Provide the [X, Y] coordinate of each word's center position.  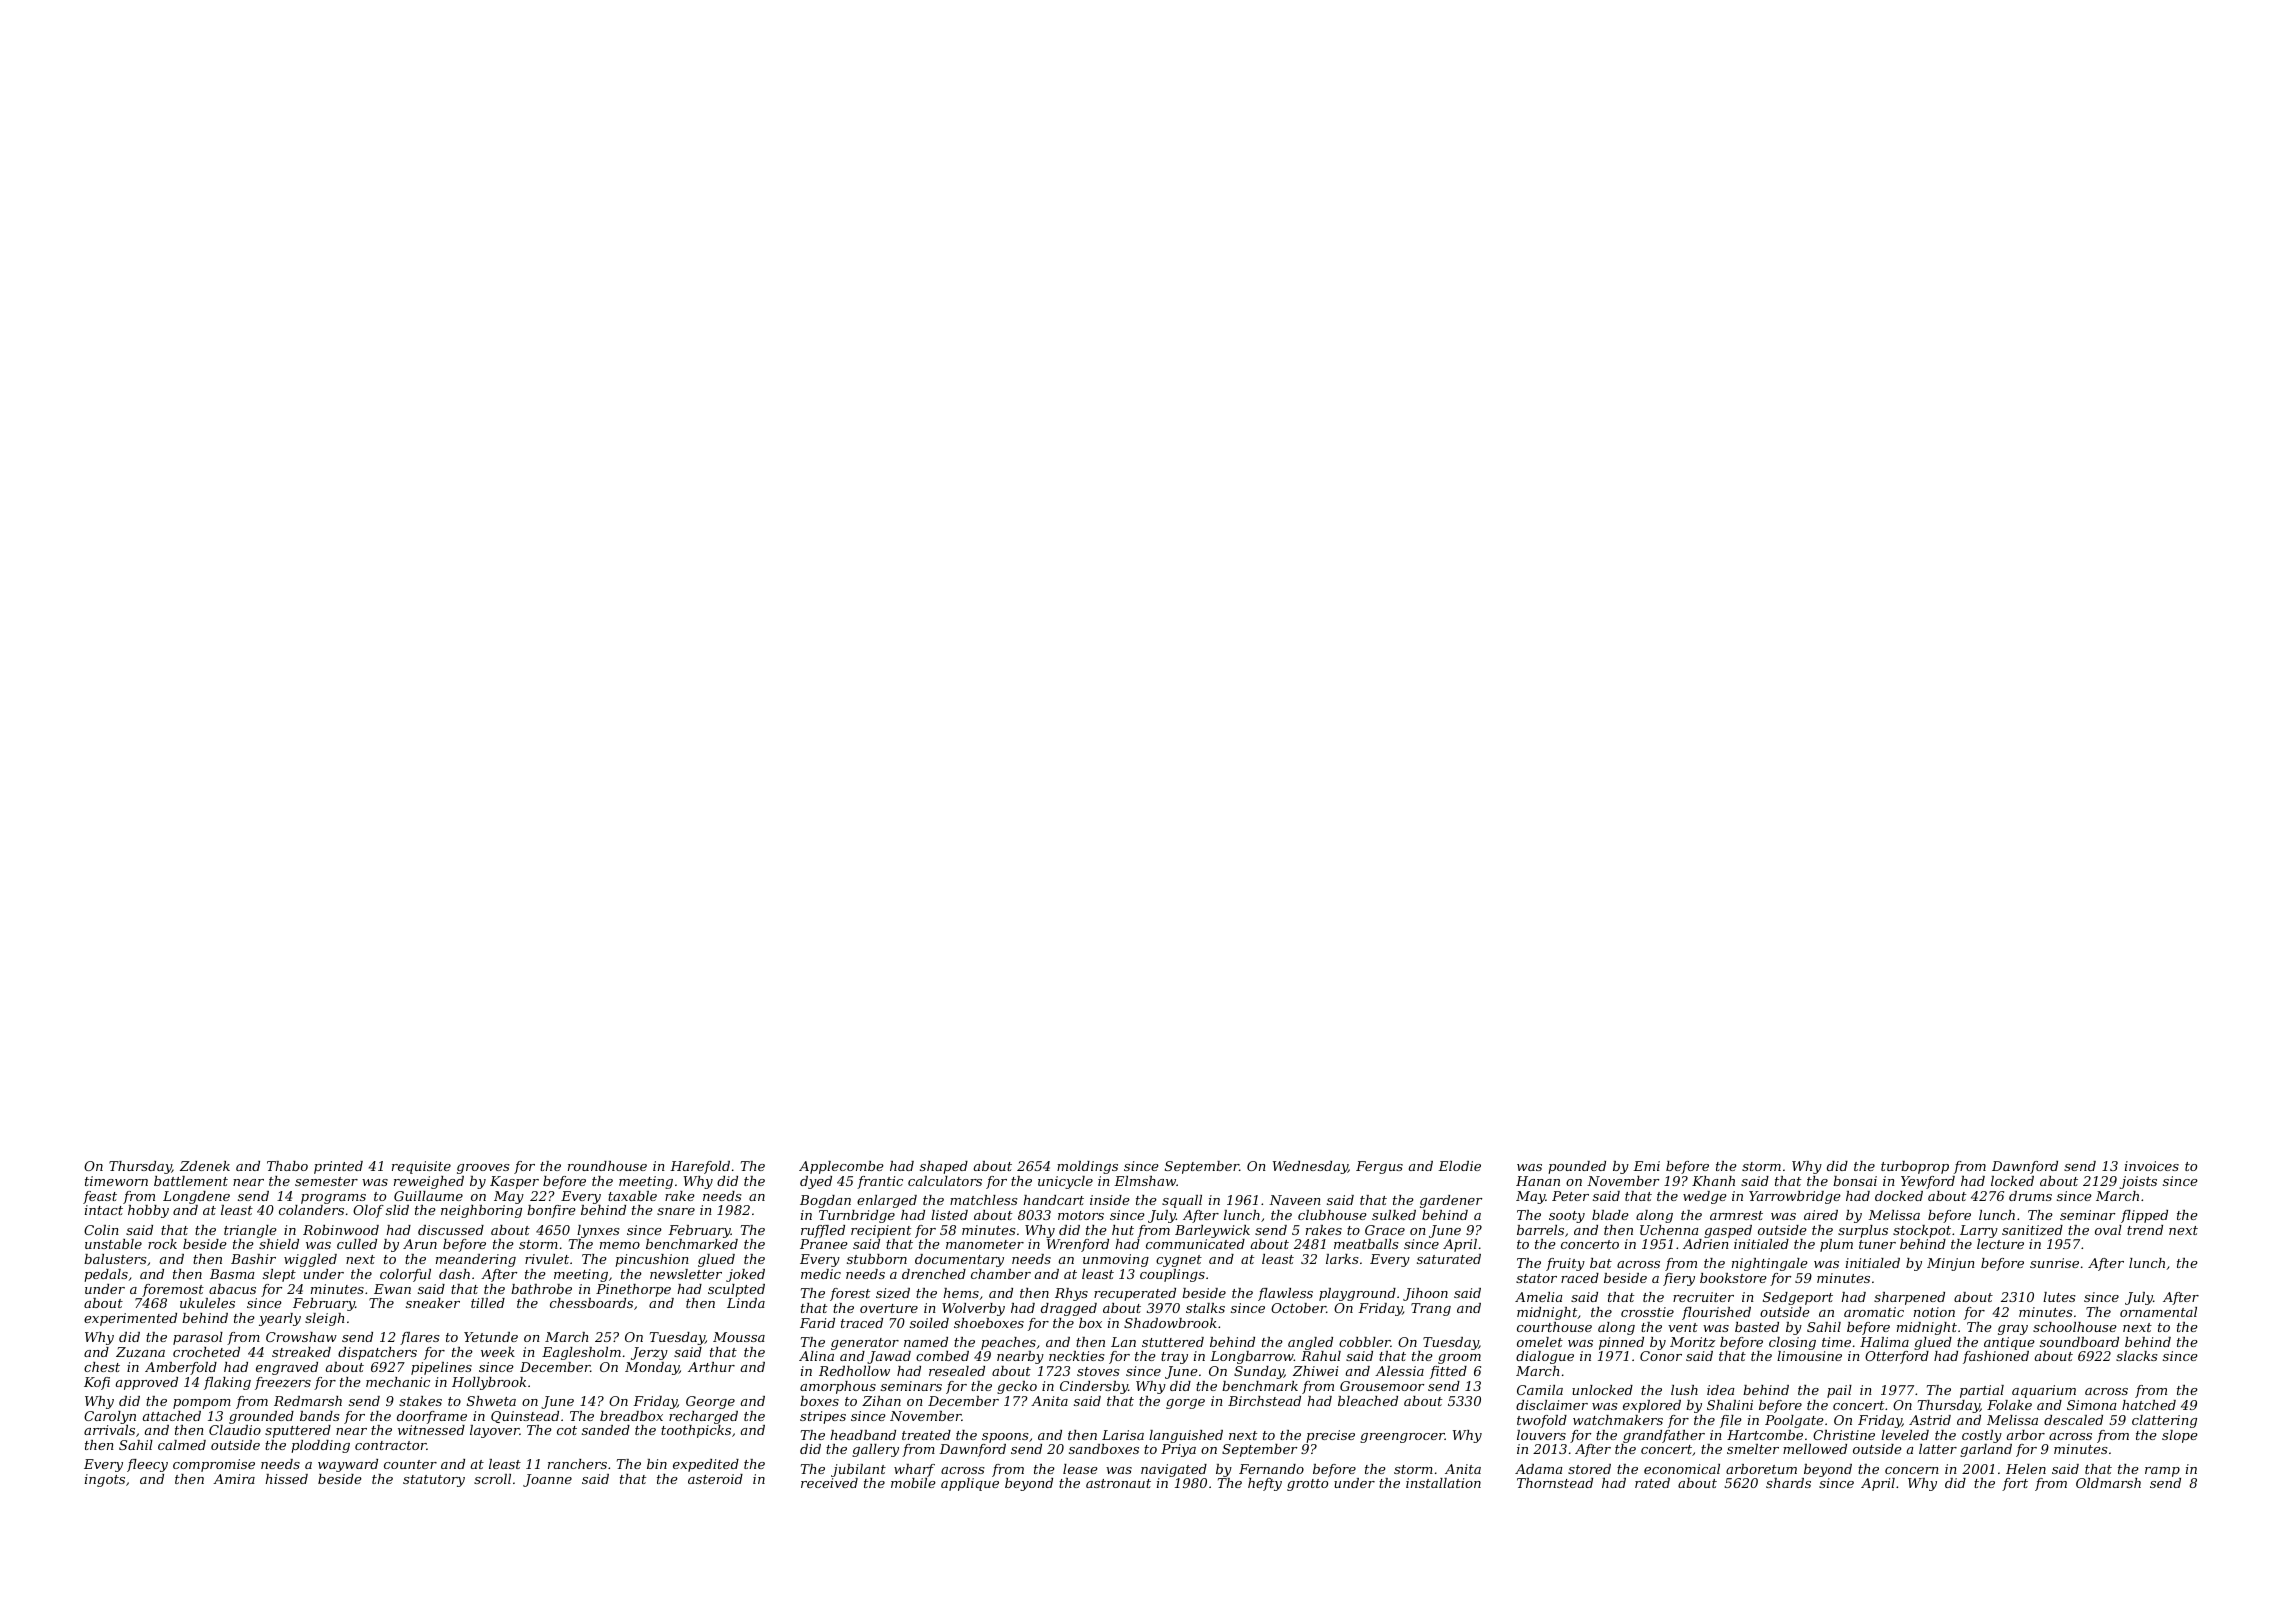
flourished [1716, 1313]
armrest [1736, 1215]
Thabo [287, 1166]
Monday [652, 1368]
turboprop [1915, 1167]
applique [970, 1484]
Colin [101, 1230]
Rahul [1321, 1356]
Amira [234, 1479]
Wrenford [1078, 1245]
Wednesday [1310, 1167]
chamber [1001, 1274]
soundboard [2079, 1342]
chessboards [591, 1303]
